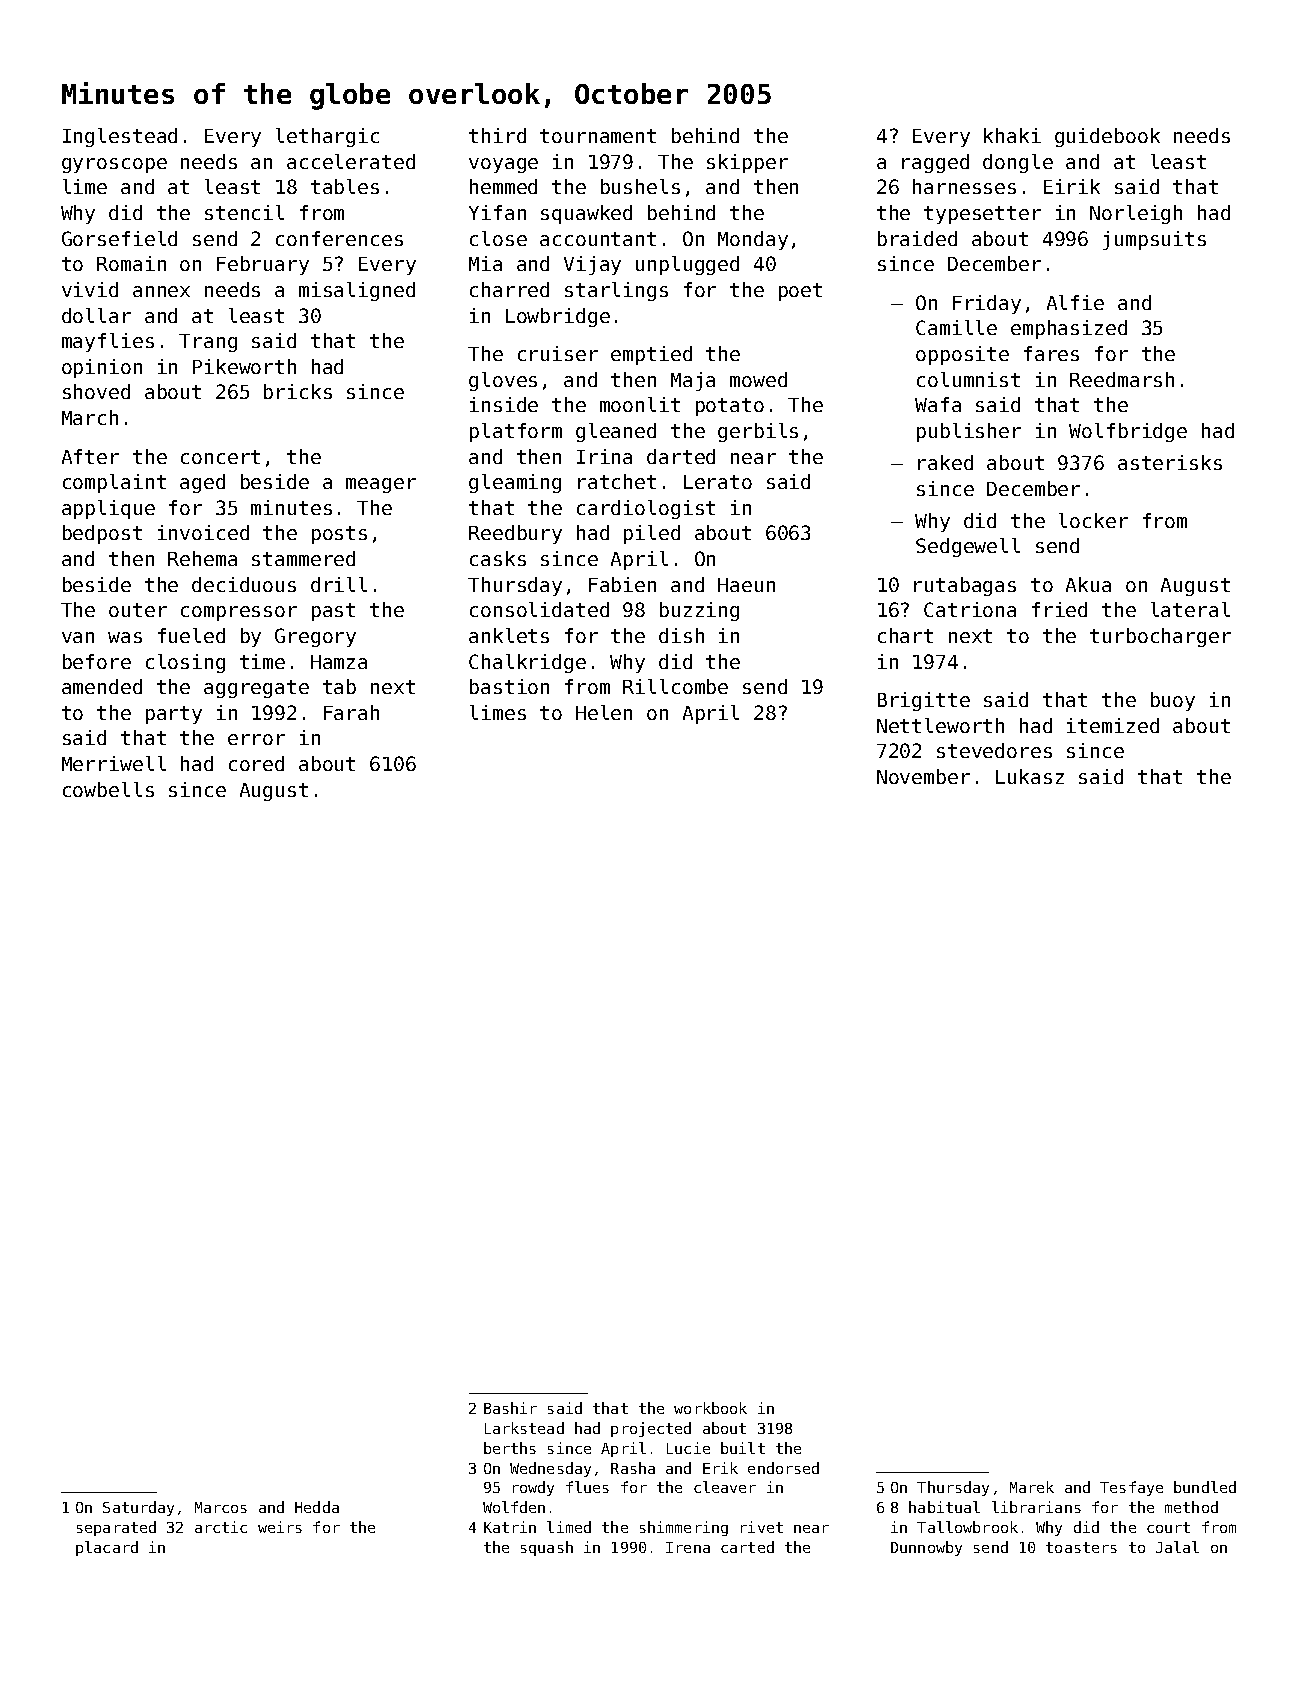 The image size is (1304, 1688). I want to click on Marek, so click(1032, 1487).
